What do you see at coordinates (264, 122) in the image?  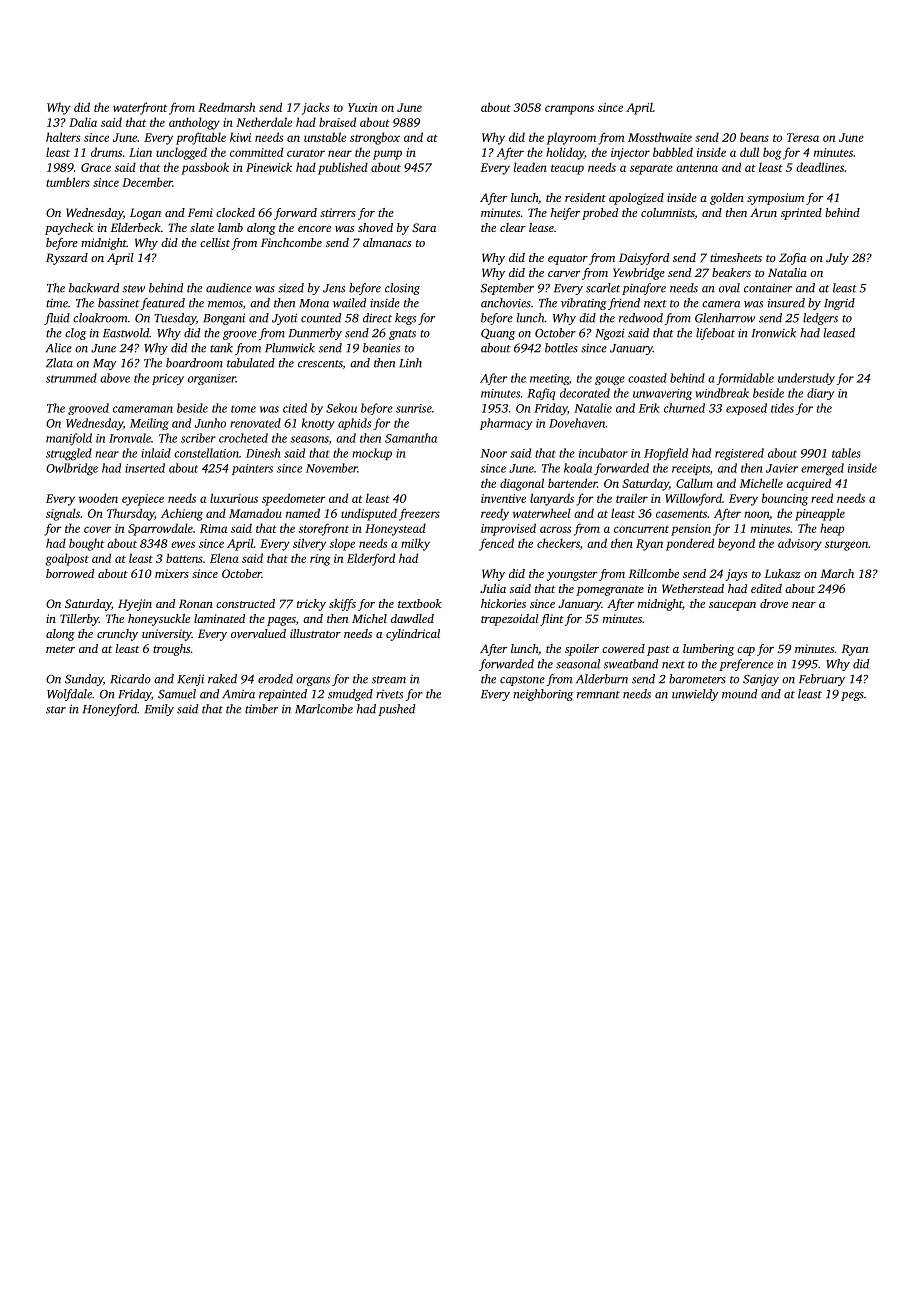 I see `Netherdale` at bounding box center [264, 122].
